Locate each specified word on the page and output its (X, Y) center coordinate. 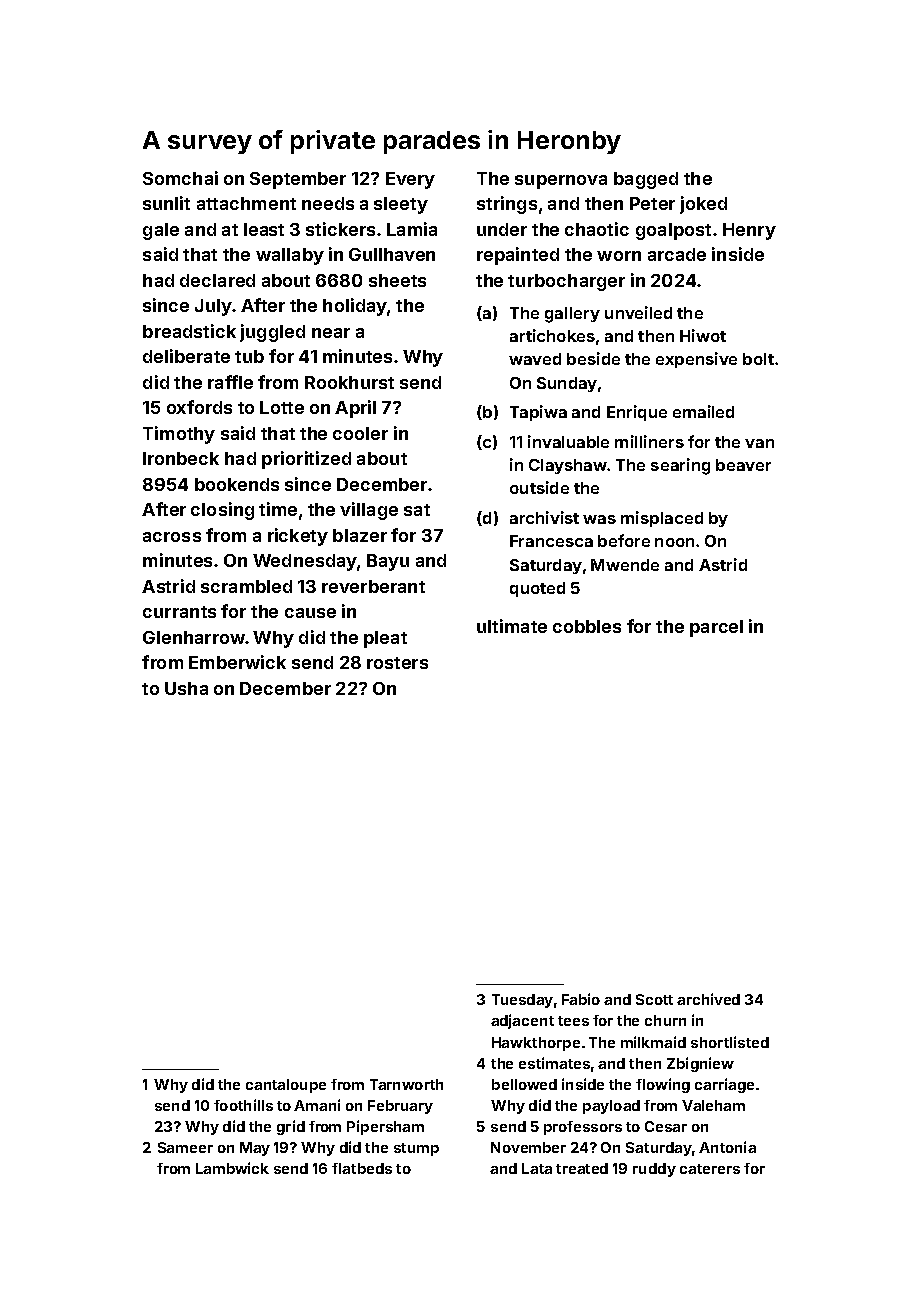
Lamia (412, 229)
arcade (677, 254)
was (599, 519)
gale (161, 231)
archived (708, 999)
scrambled (246, 586)
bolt (758, 359)
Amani (317, 1105)
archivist (544, 517)
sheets (397, 280)
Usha (186, 688)
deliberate (186, 356)
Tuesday (522, 1001)
